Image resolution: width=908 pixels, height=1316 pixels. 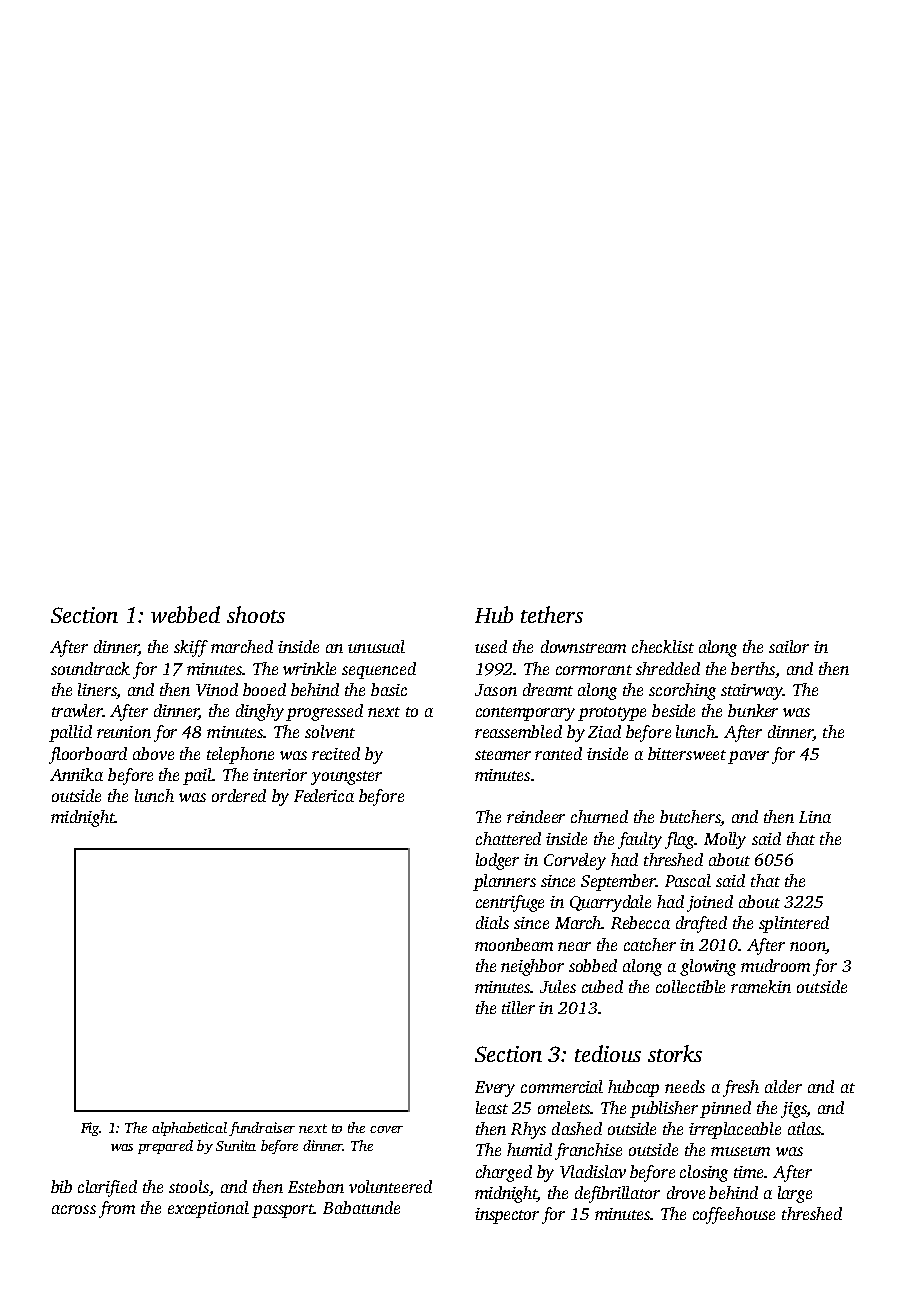 I want to click on soundtrack, so click(x=90, y=668).
